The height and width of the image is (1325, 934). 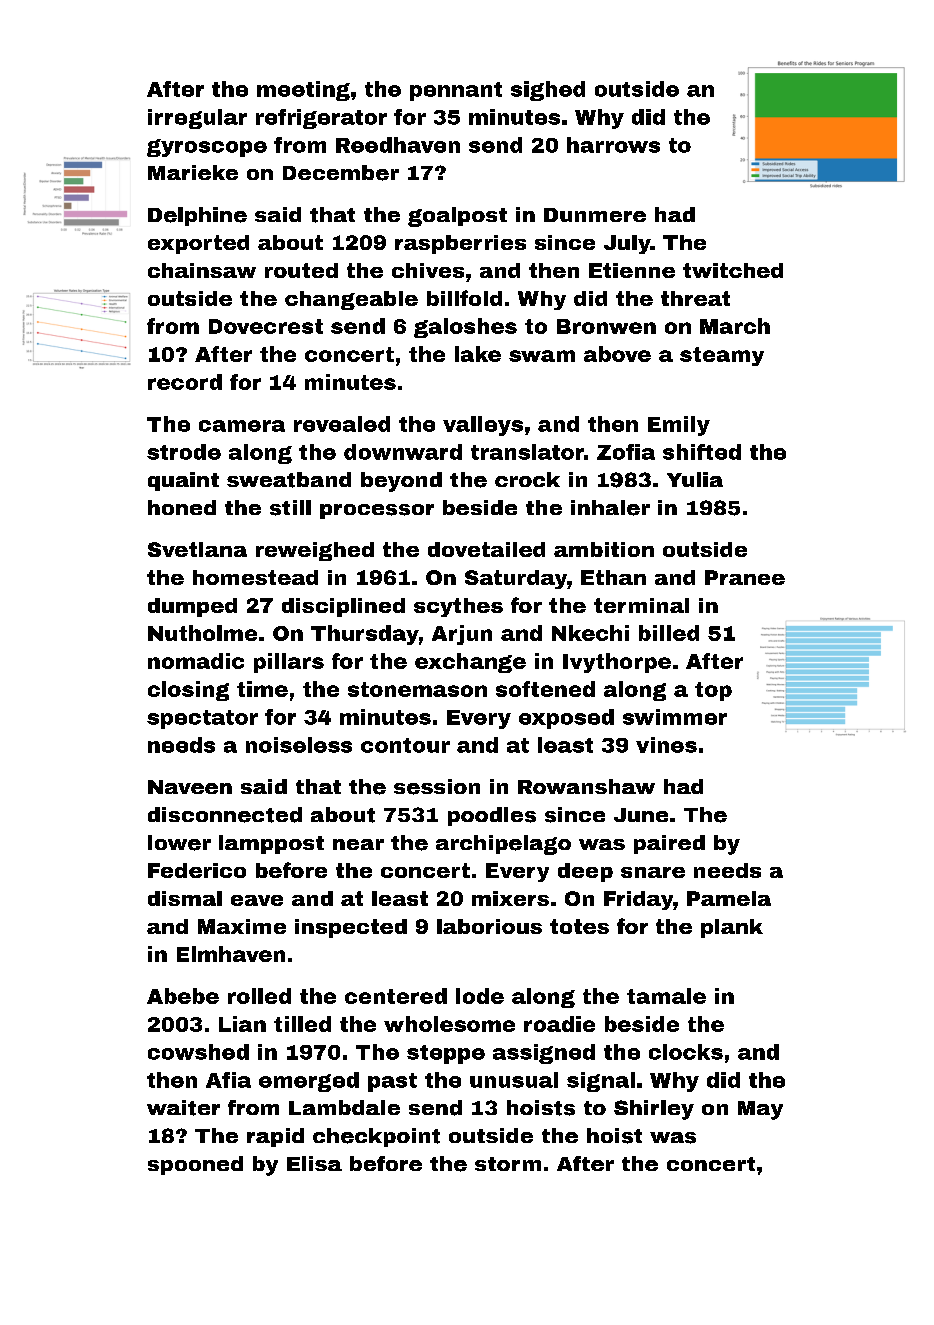 I want to click on sighed, so click(x=548, y=91).
